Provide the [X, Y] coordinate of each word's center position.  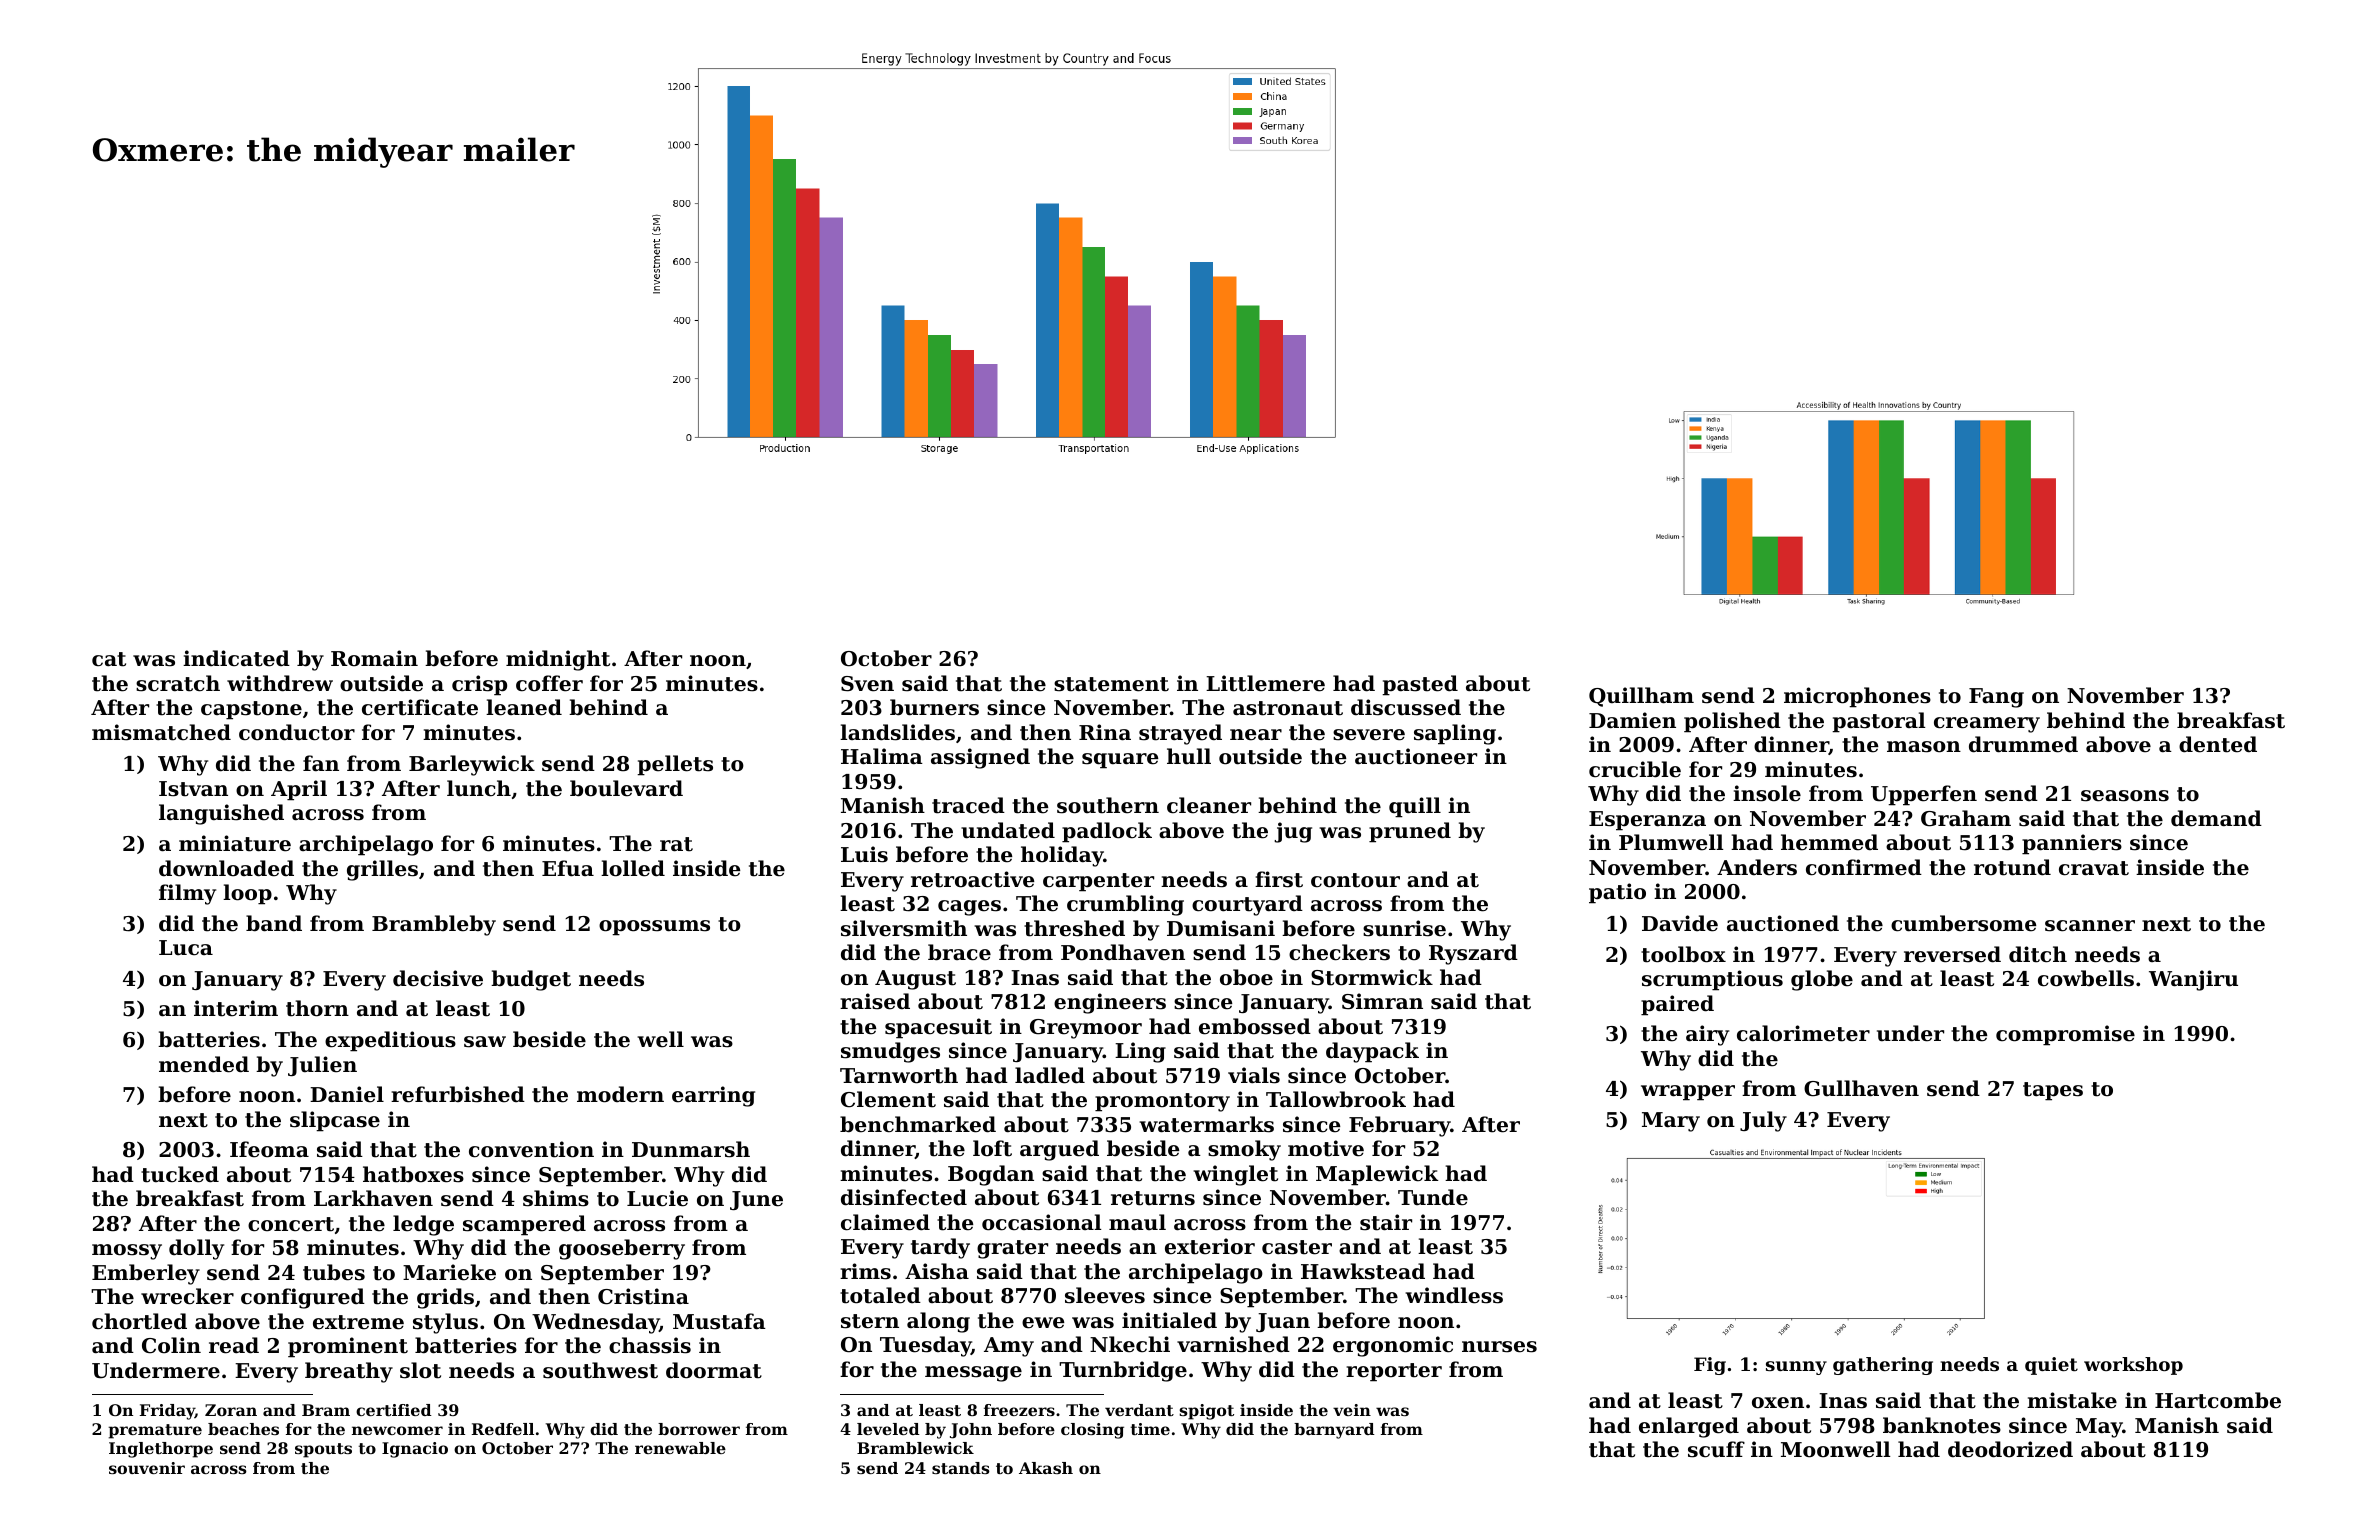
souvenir [147, 1468]
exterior [1210, 1246]
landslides [897, 732]
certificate [420, 707]
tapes [2053, 1091]
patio [1617, 893]
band [274, 923]
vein [1352, 1410]
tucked [180, 1174]
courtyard [1247, 905]
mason [1924, 747]
